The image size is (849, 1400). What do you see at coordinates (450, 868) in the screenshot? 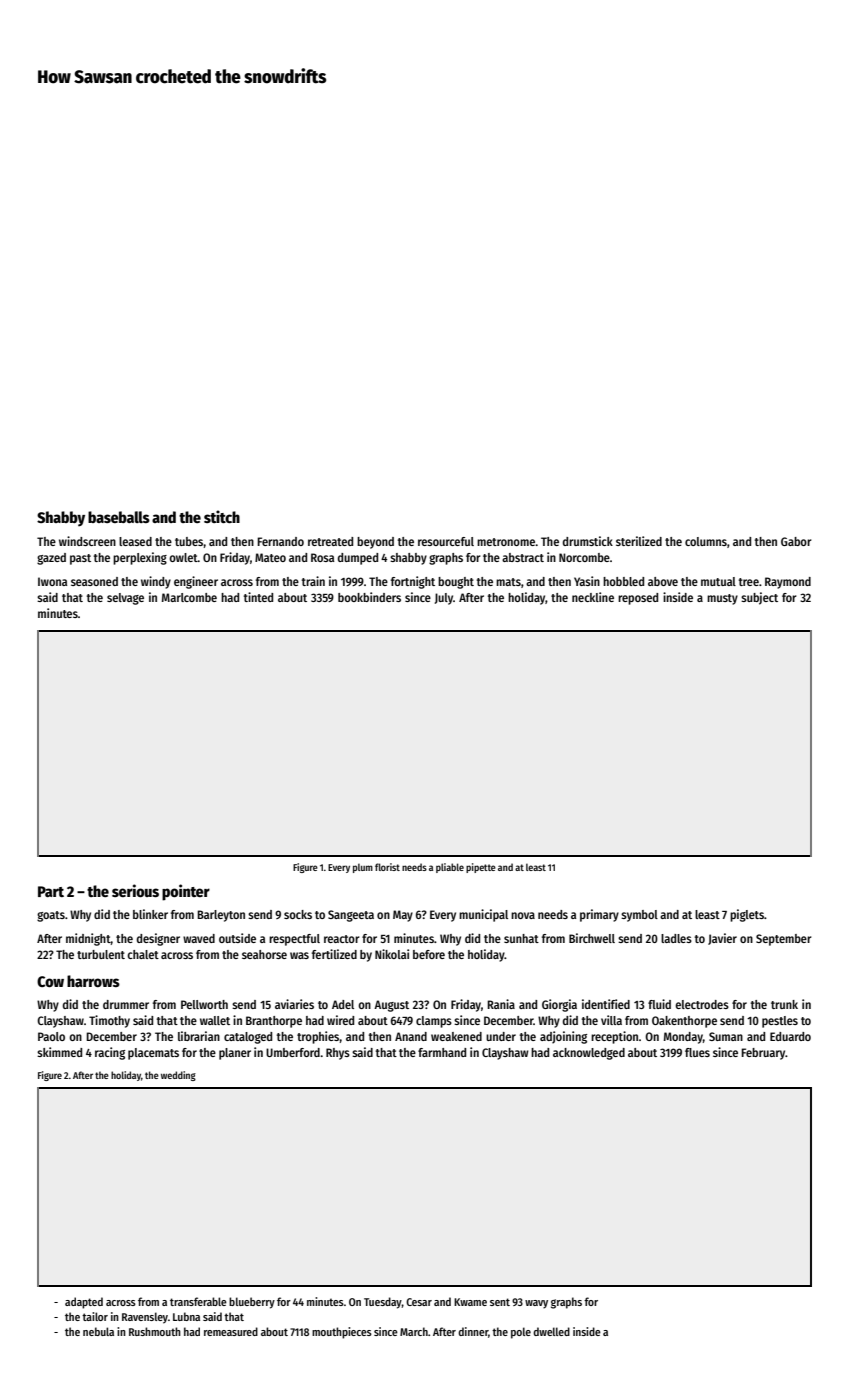
I see `pliable` at bounding box center [450, 868].
